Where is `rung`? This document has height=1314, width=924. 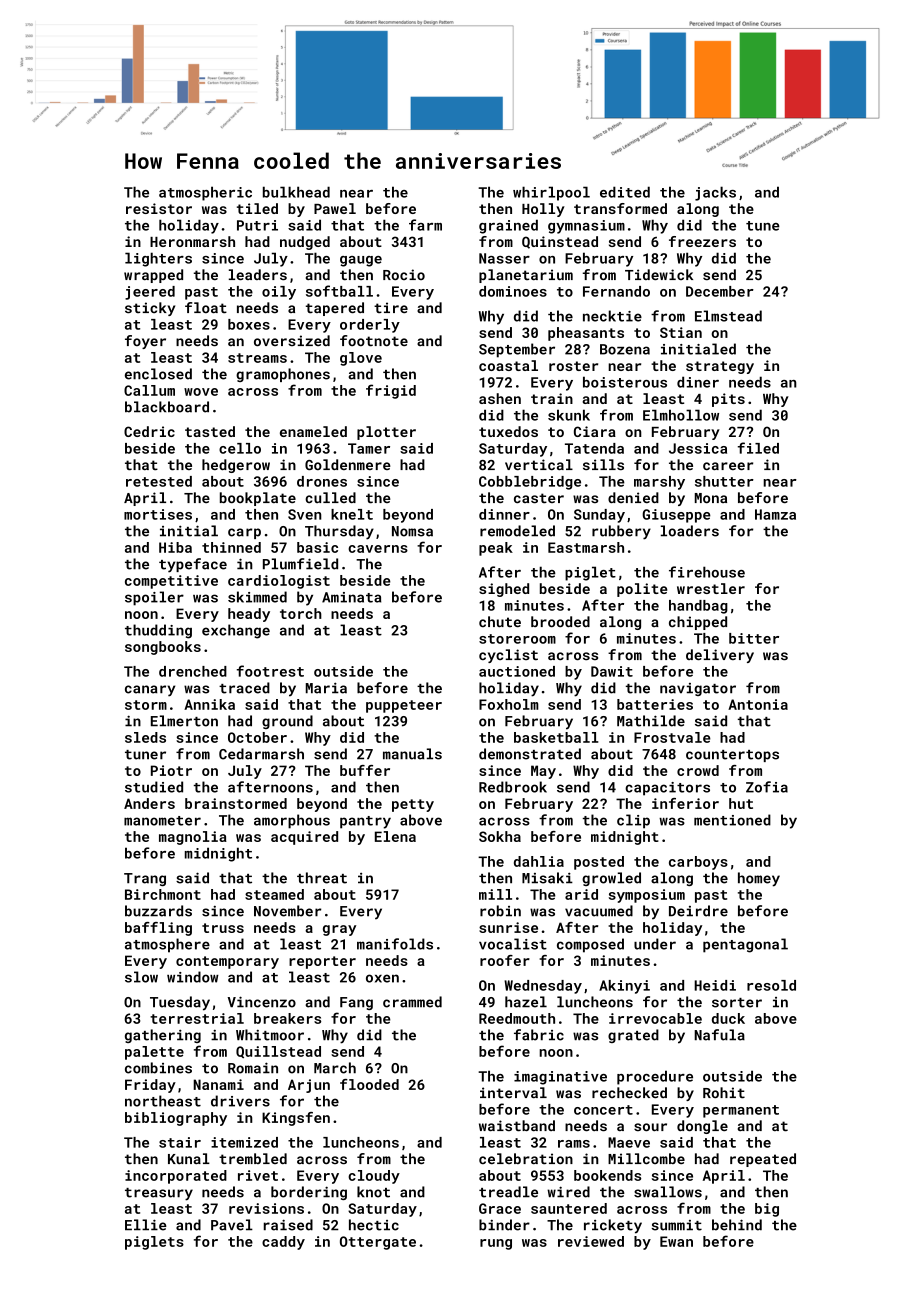
rung is located at coordinates (496, 1244).
